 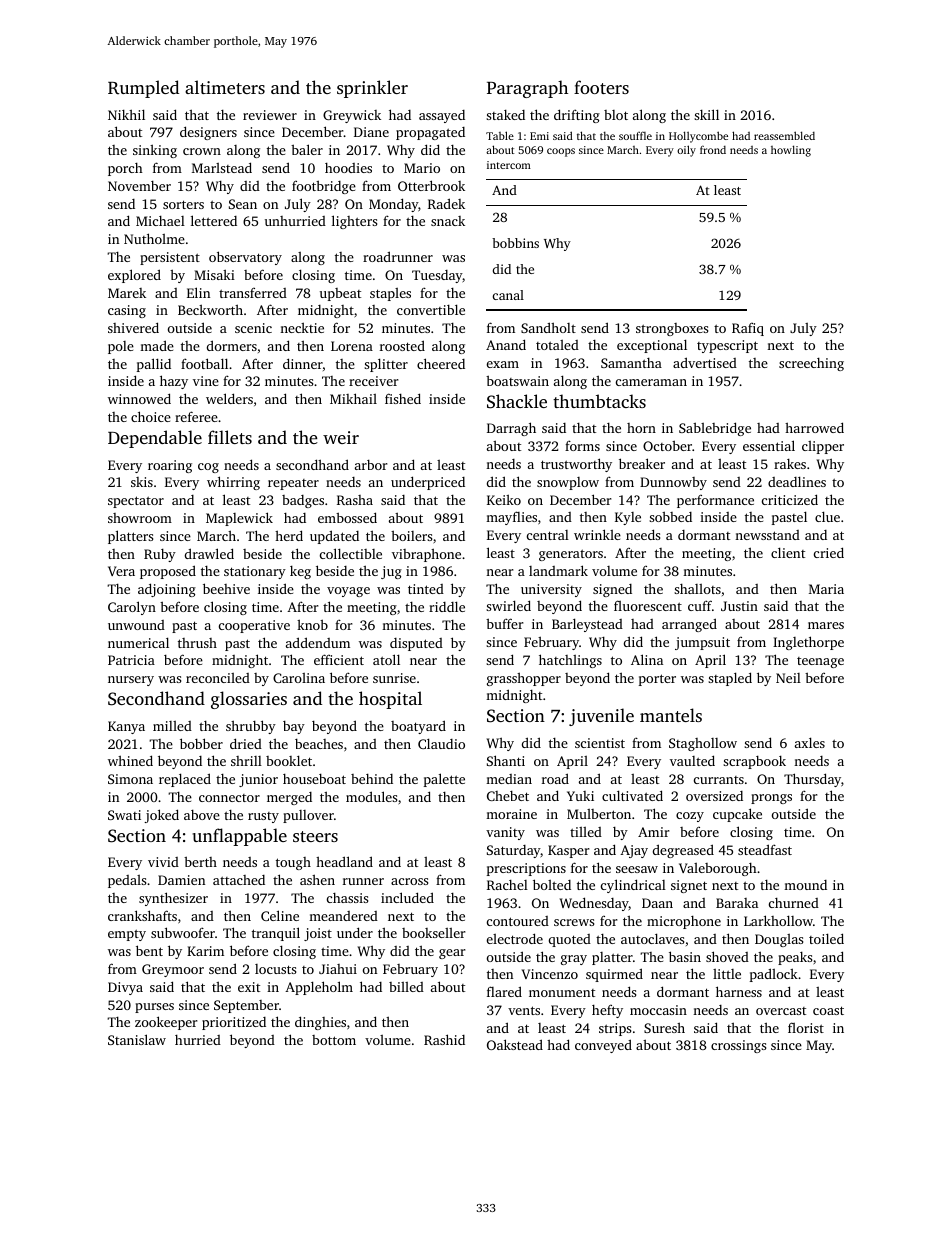 What do you see at coordinates (820, 662) in the screenshot?
I see `teenage` at bounding box center [820, 662].
